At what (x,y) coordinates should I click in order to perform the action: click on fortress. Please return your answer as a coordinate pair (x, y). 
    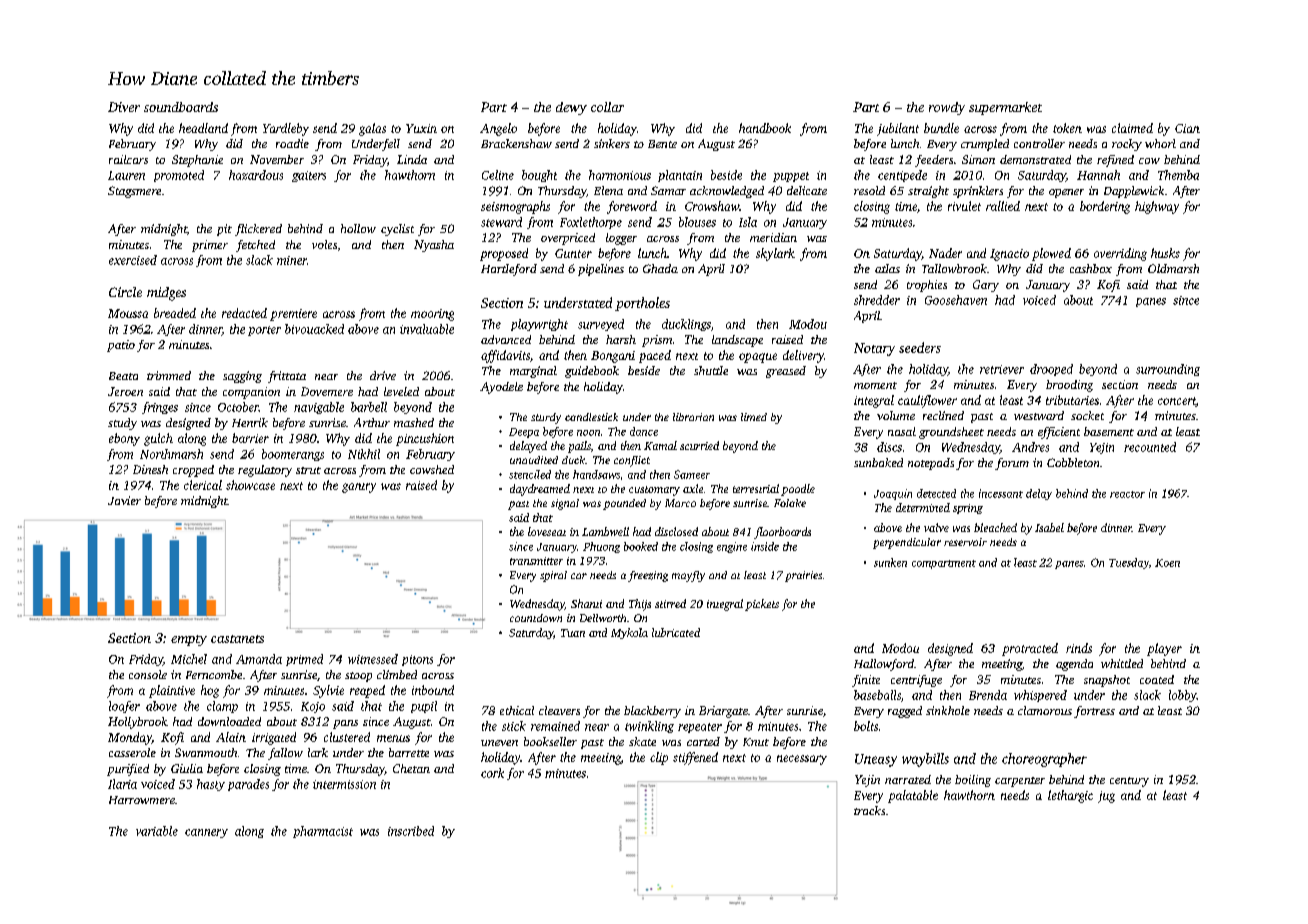
    Looking at the image, I should click on (1094, 712).
